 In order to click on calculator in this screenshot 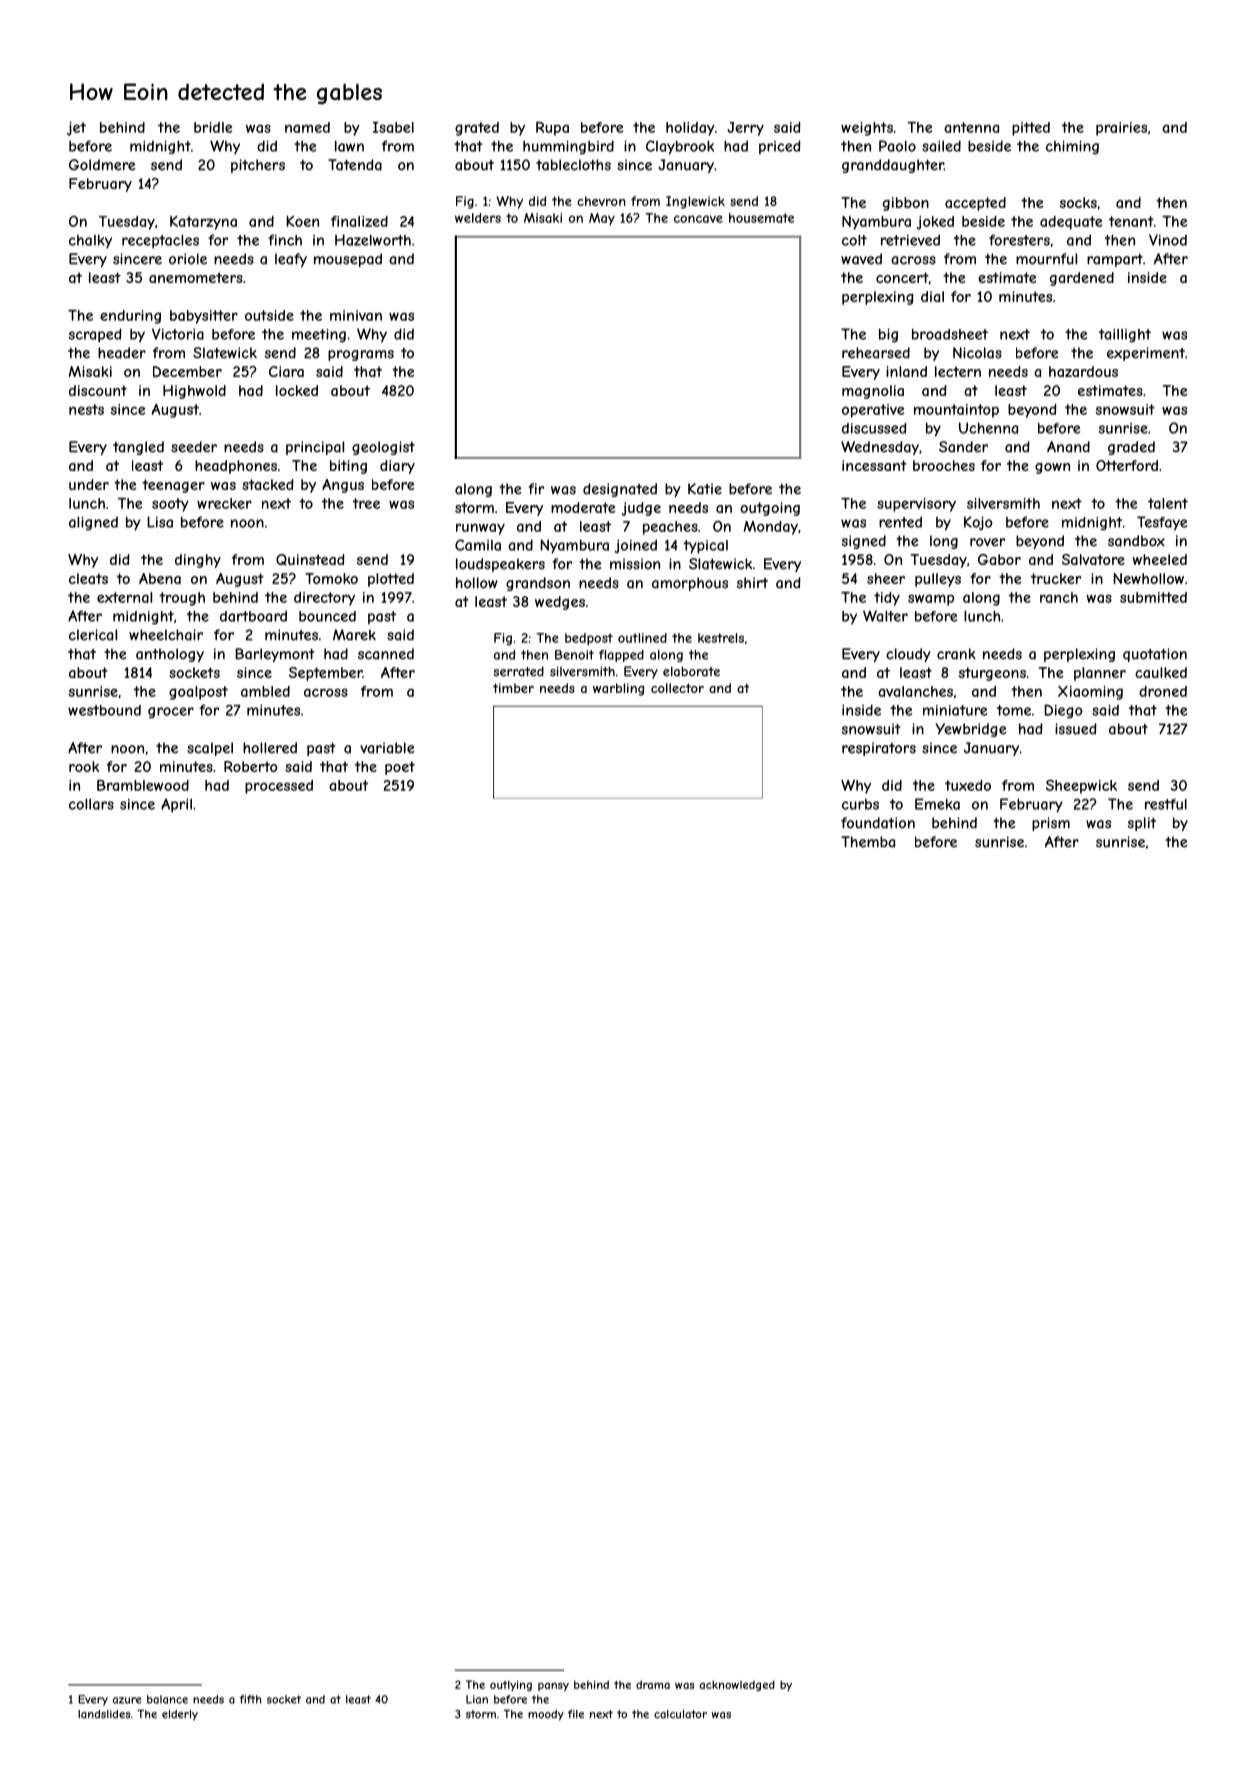, I will do `click(680, 1714)`.
